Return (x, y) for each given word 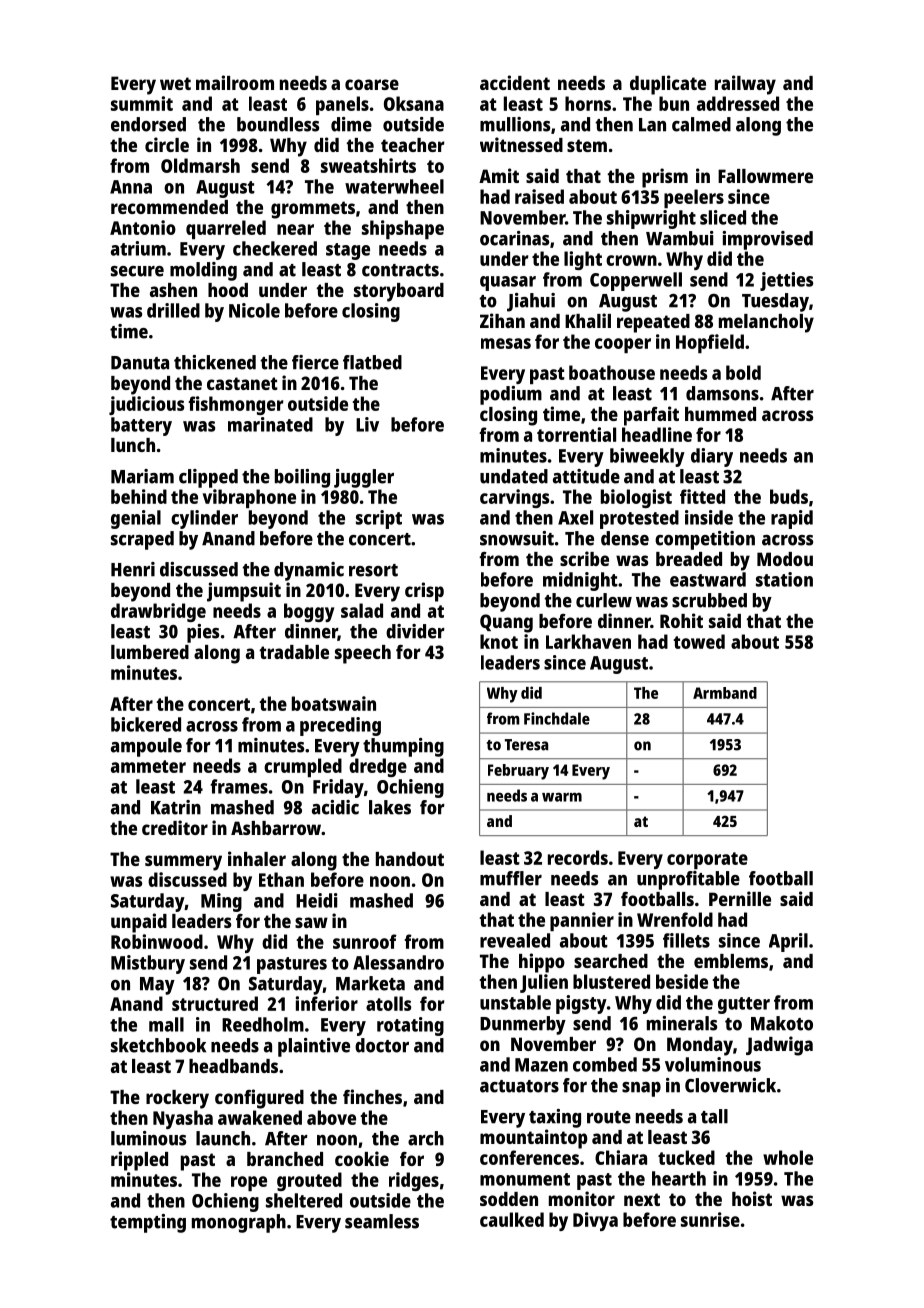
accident (515, 82)
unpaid (139, 923)
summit (142, 103)
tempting (148, 1223)
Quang (506, 623)
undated (514, 476)
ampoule (146, 747)
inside (709, 517)
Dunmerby (523, 1025)
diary (712, 457)
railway (745, 85)
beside (682, 981)
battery (141, 426)
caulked (512, 1219)
